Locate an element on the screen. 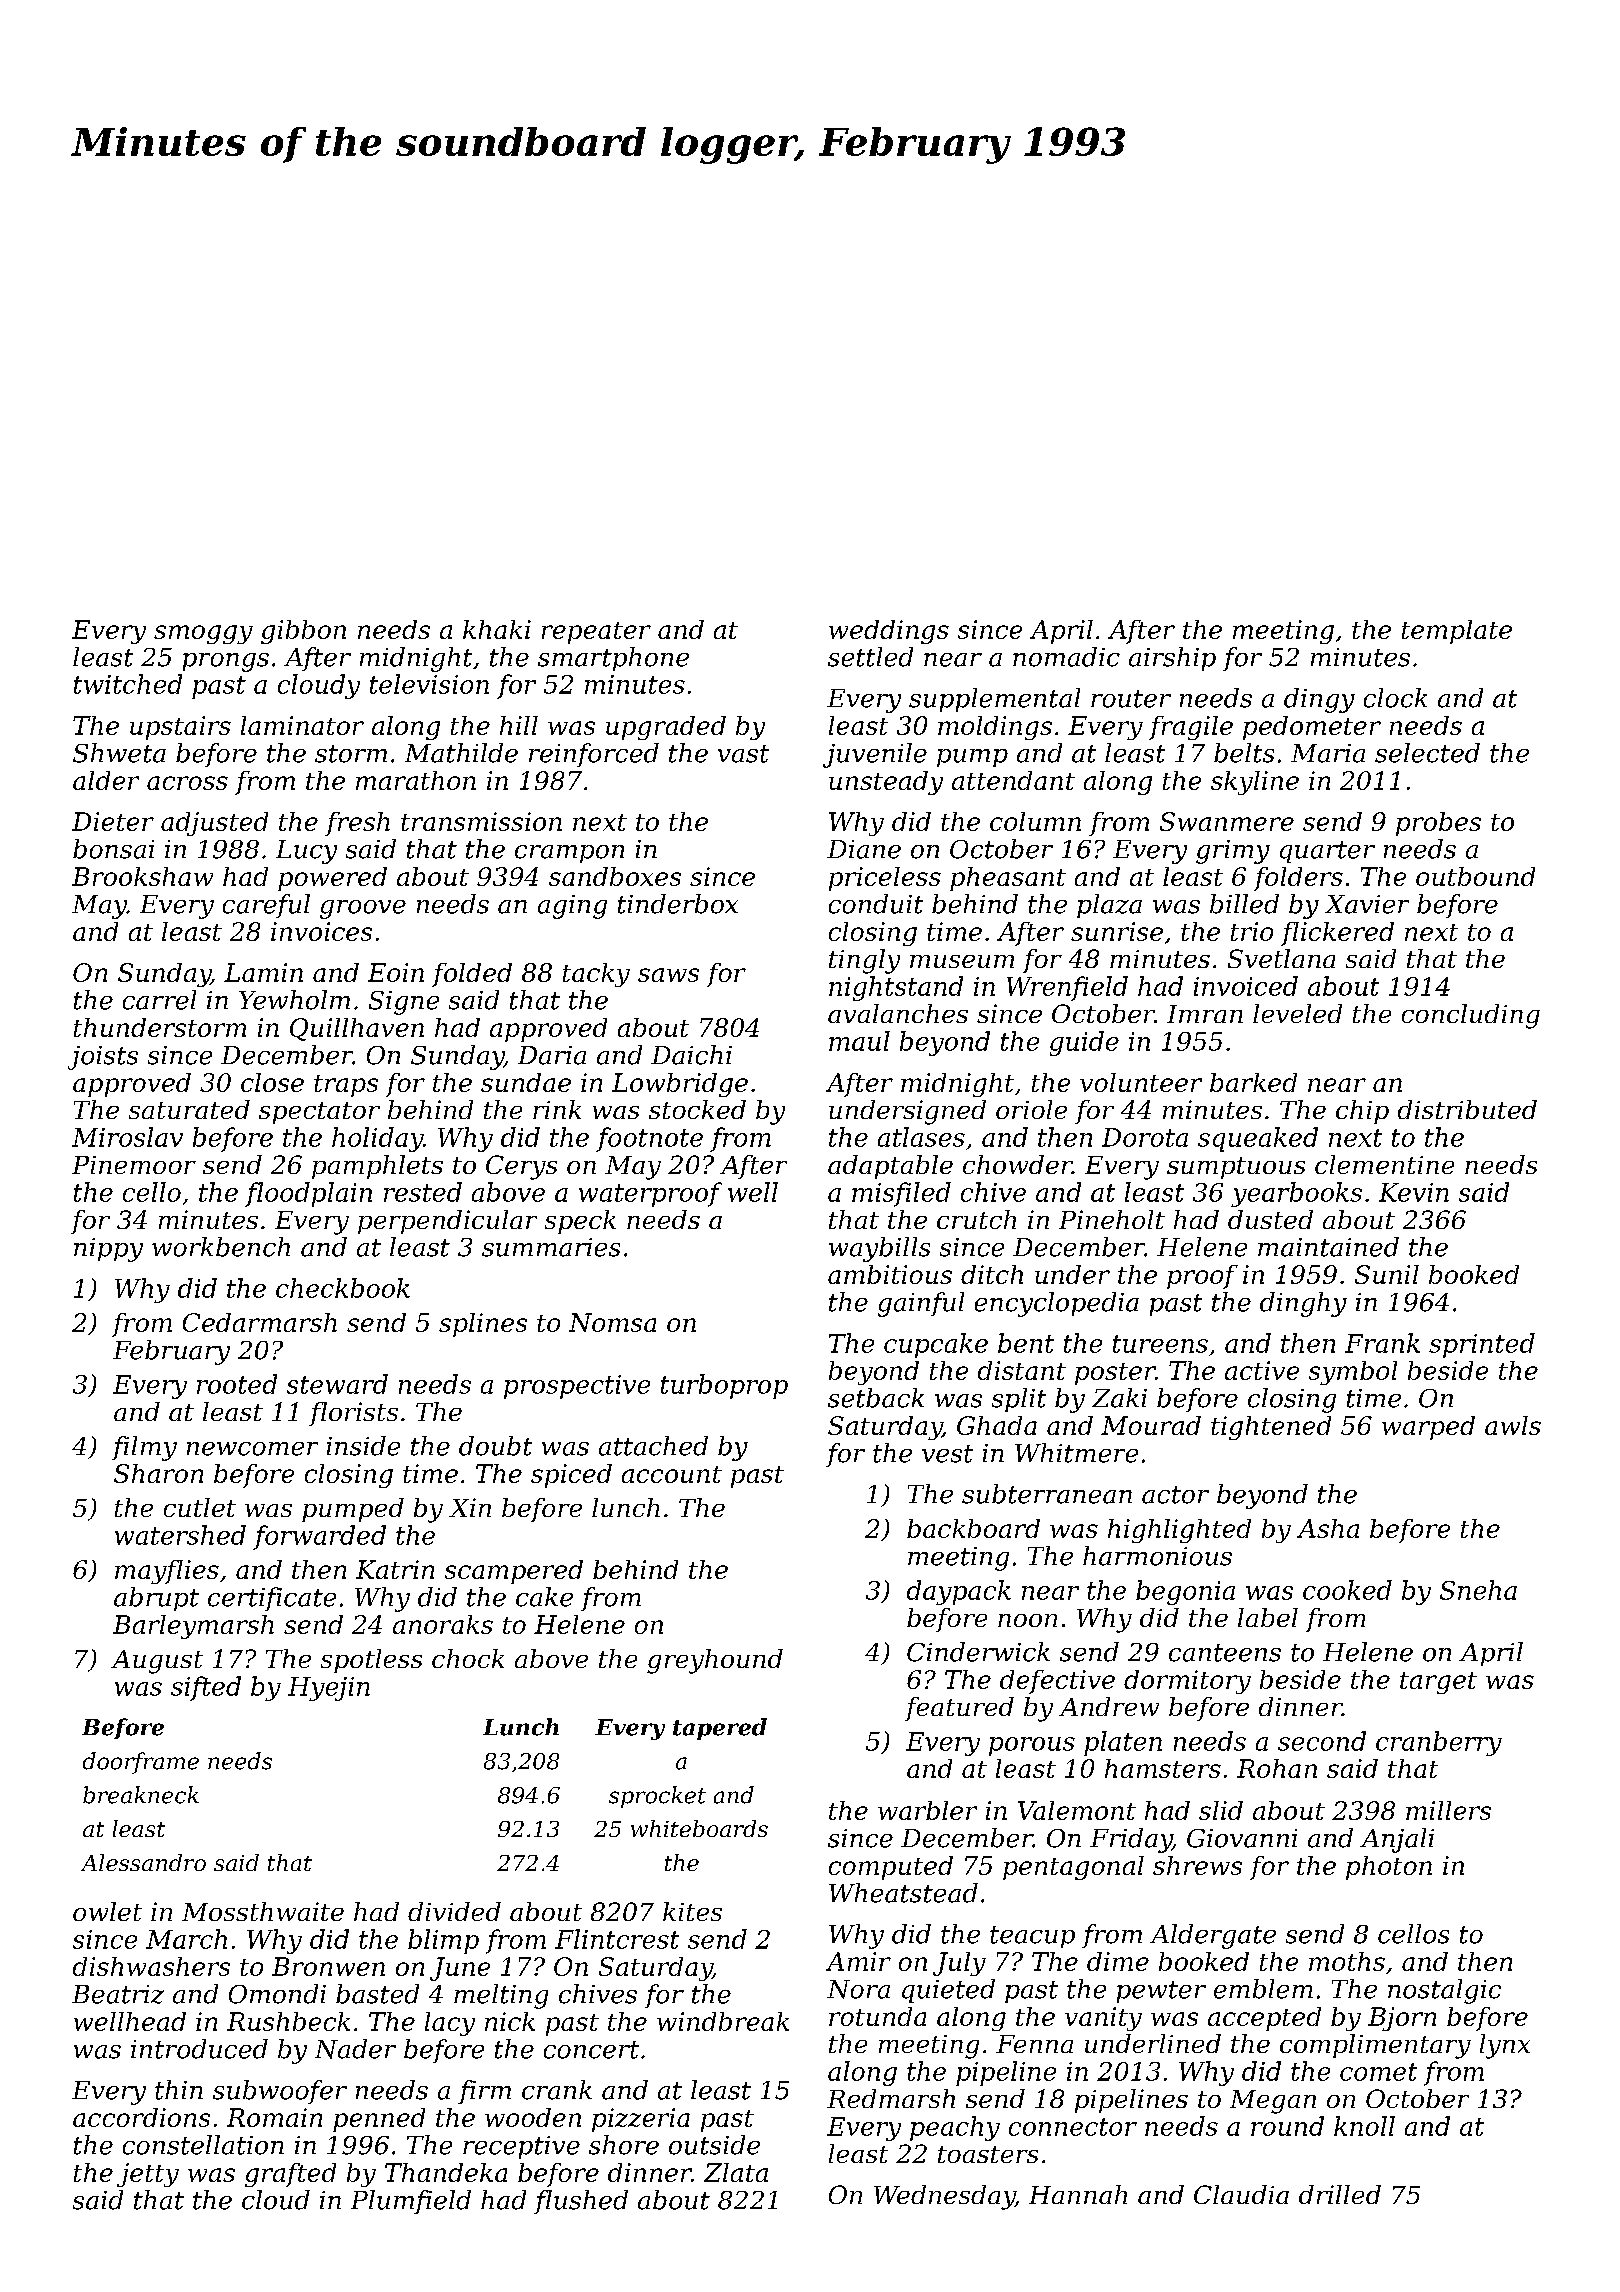 This screenshot has height=2292, width=1620. Zlata is located at coordinates (736, 2172).
